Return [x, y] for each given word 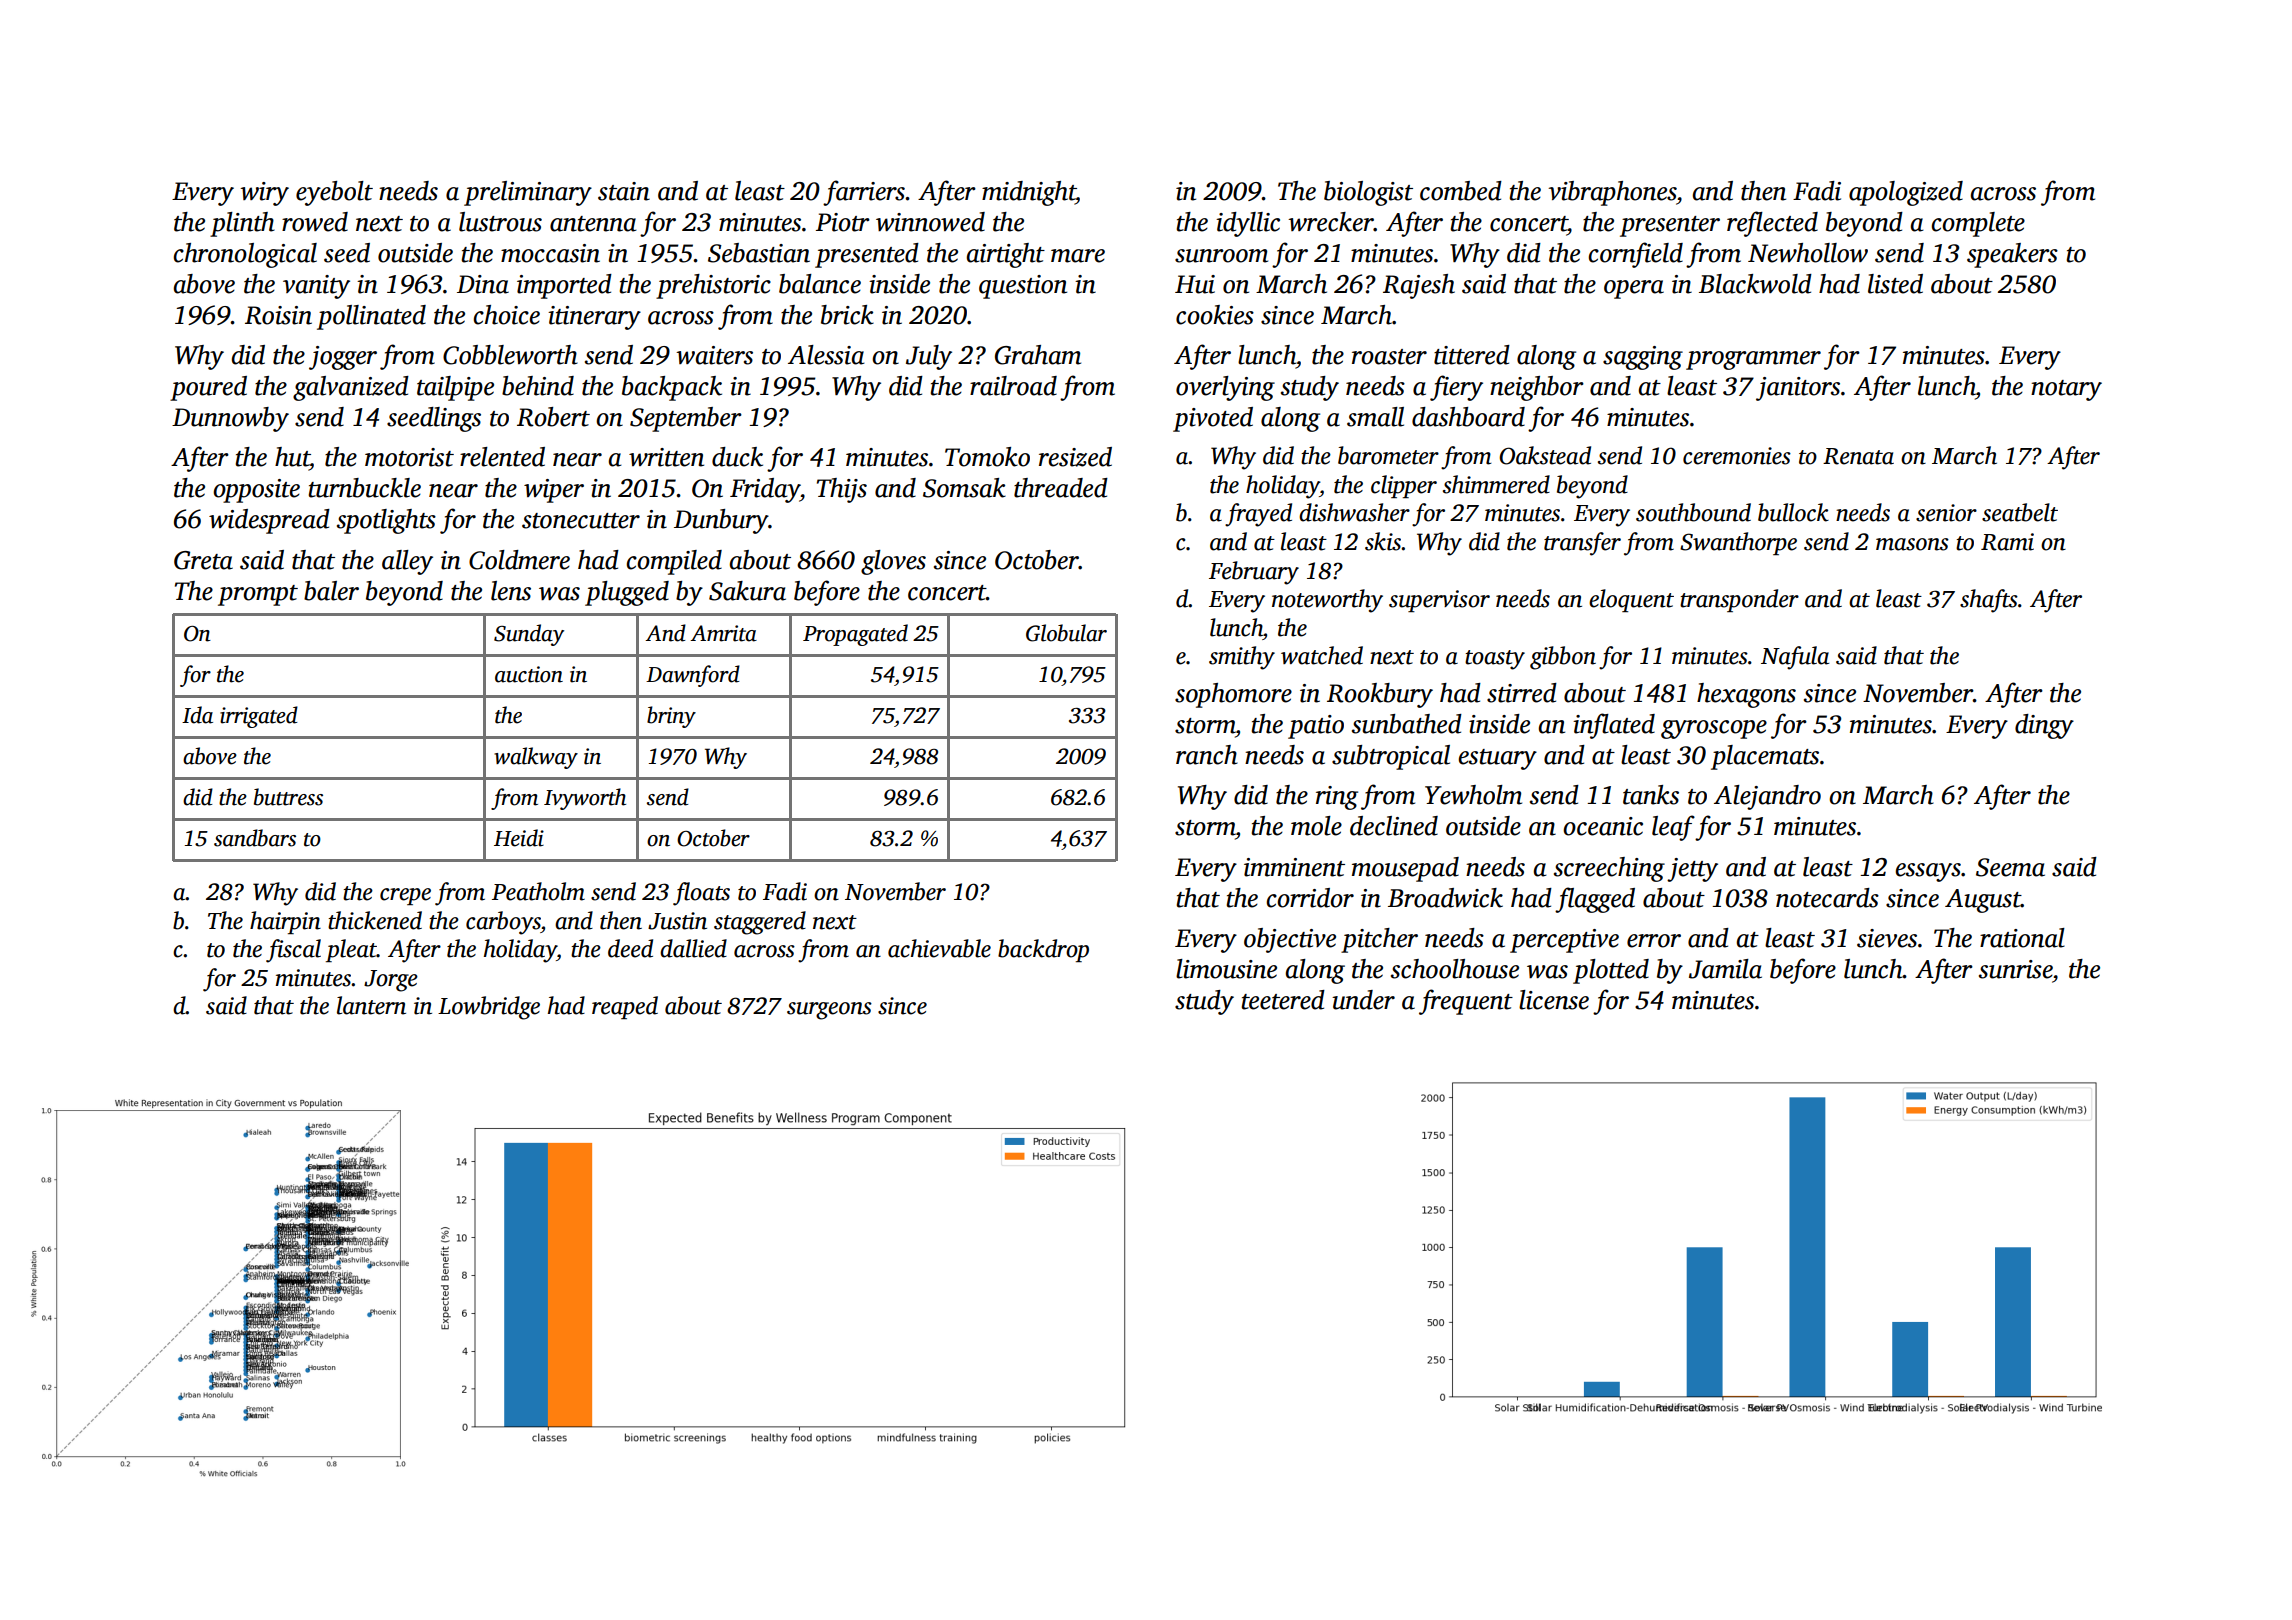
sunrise [2015, 969]
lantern [371, 1005]
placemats [1765, 757]
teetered [1283, 1000]
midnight [1029, 193]
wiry [264, 194]
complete [1978, 224]
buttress [288, 797]
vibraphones [1612, 193]
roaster [1389, 357]
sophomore [1233, 695]
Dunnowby [230, 419]
